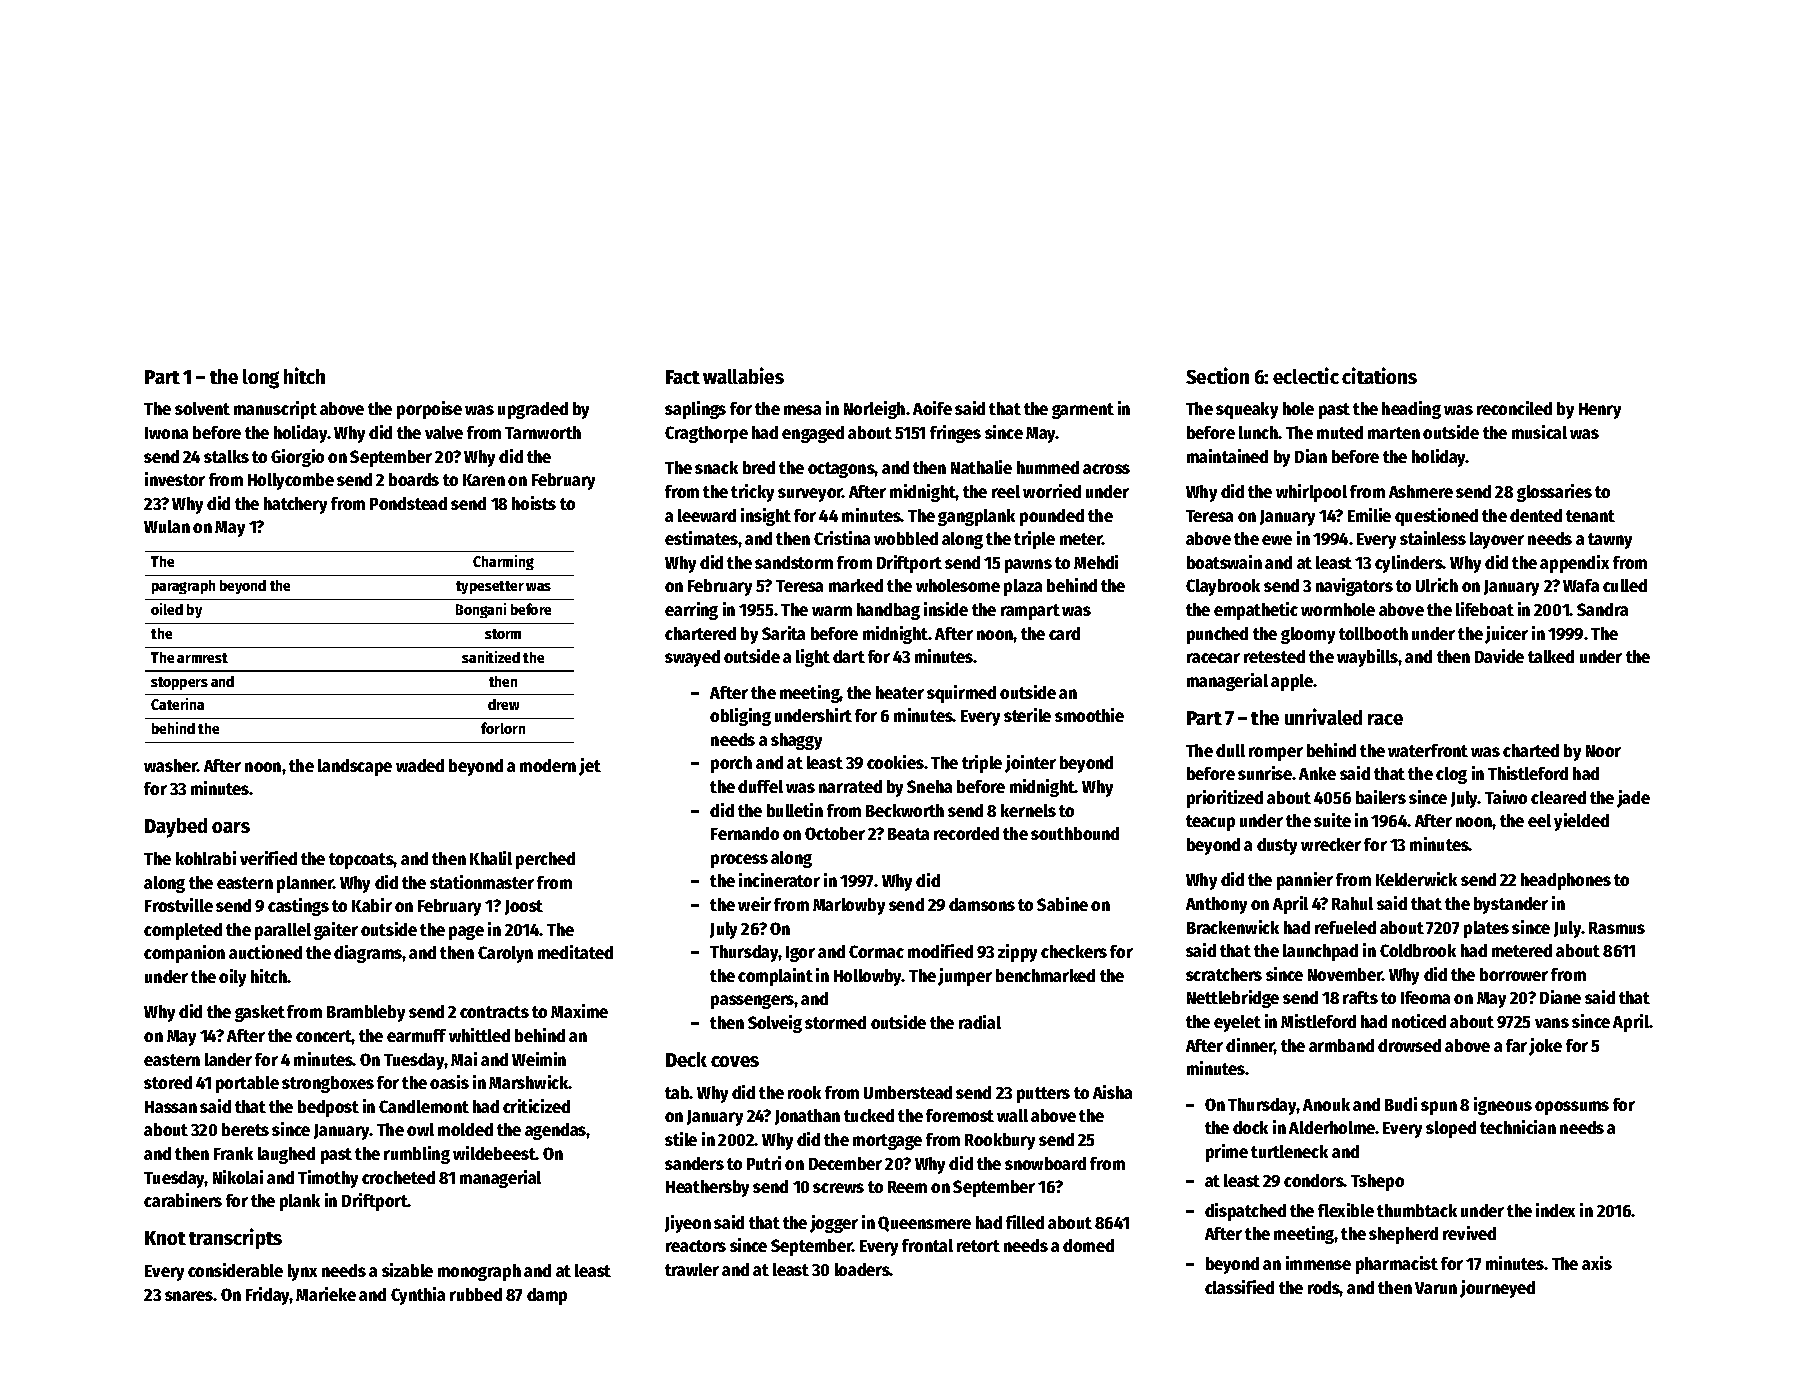  I want to click on damp, so click(547, 1296).
